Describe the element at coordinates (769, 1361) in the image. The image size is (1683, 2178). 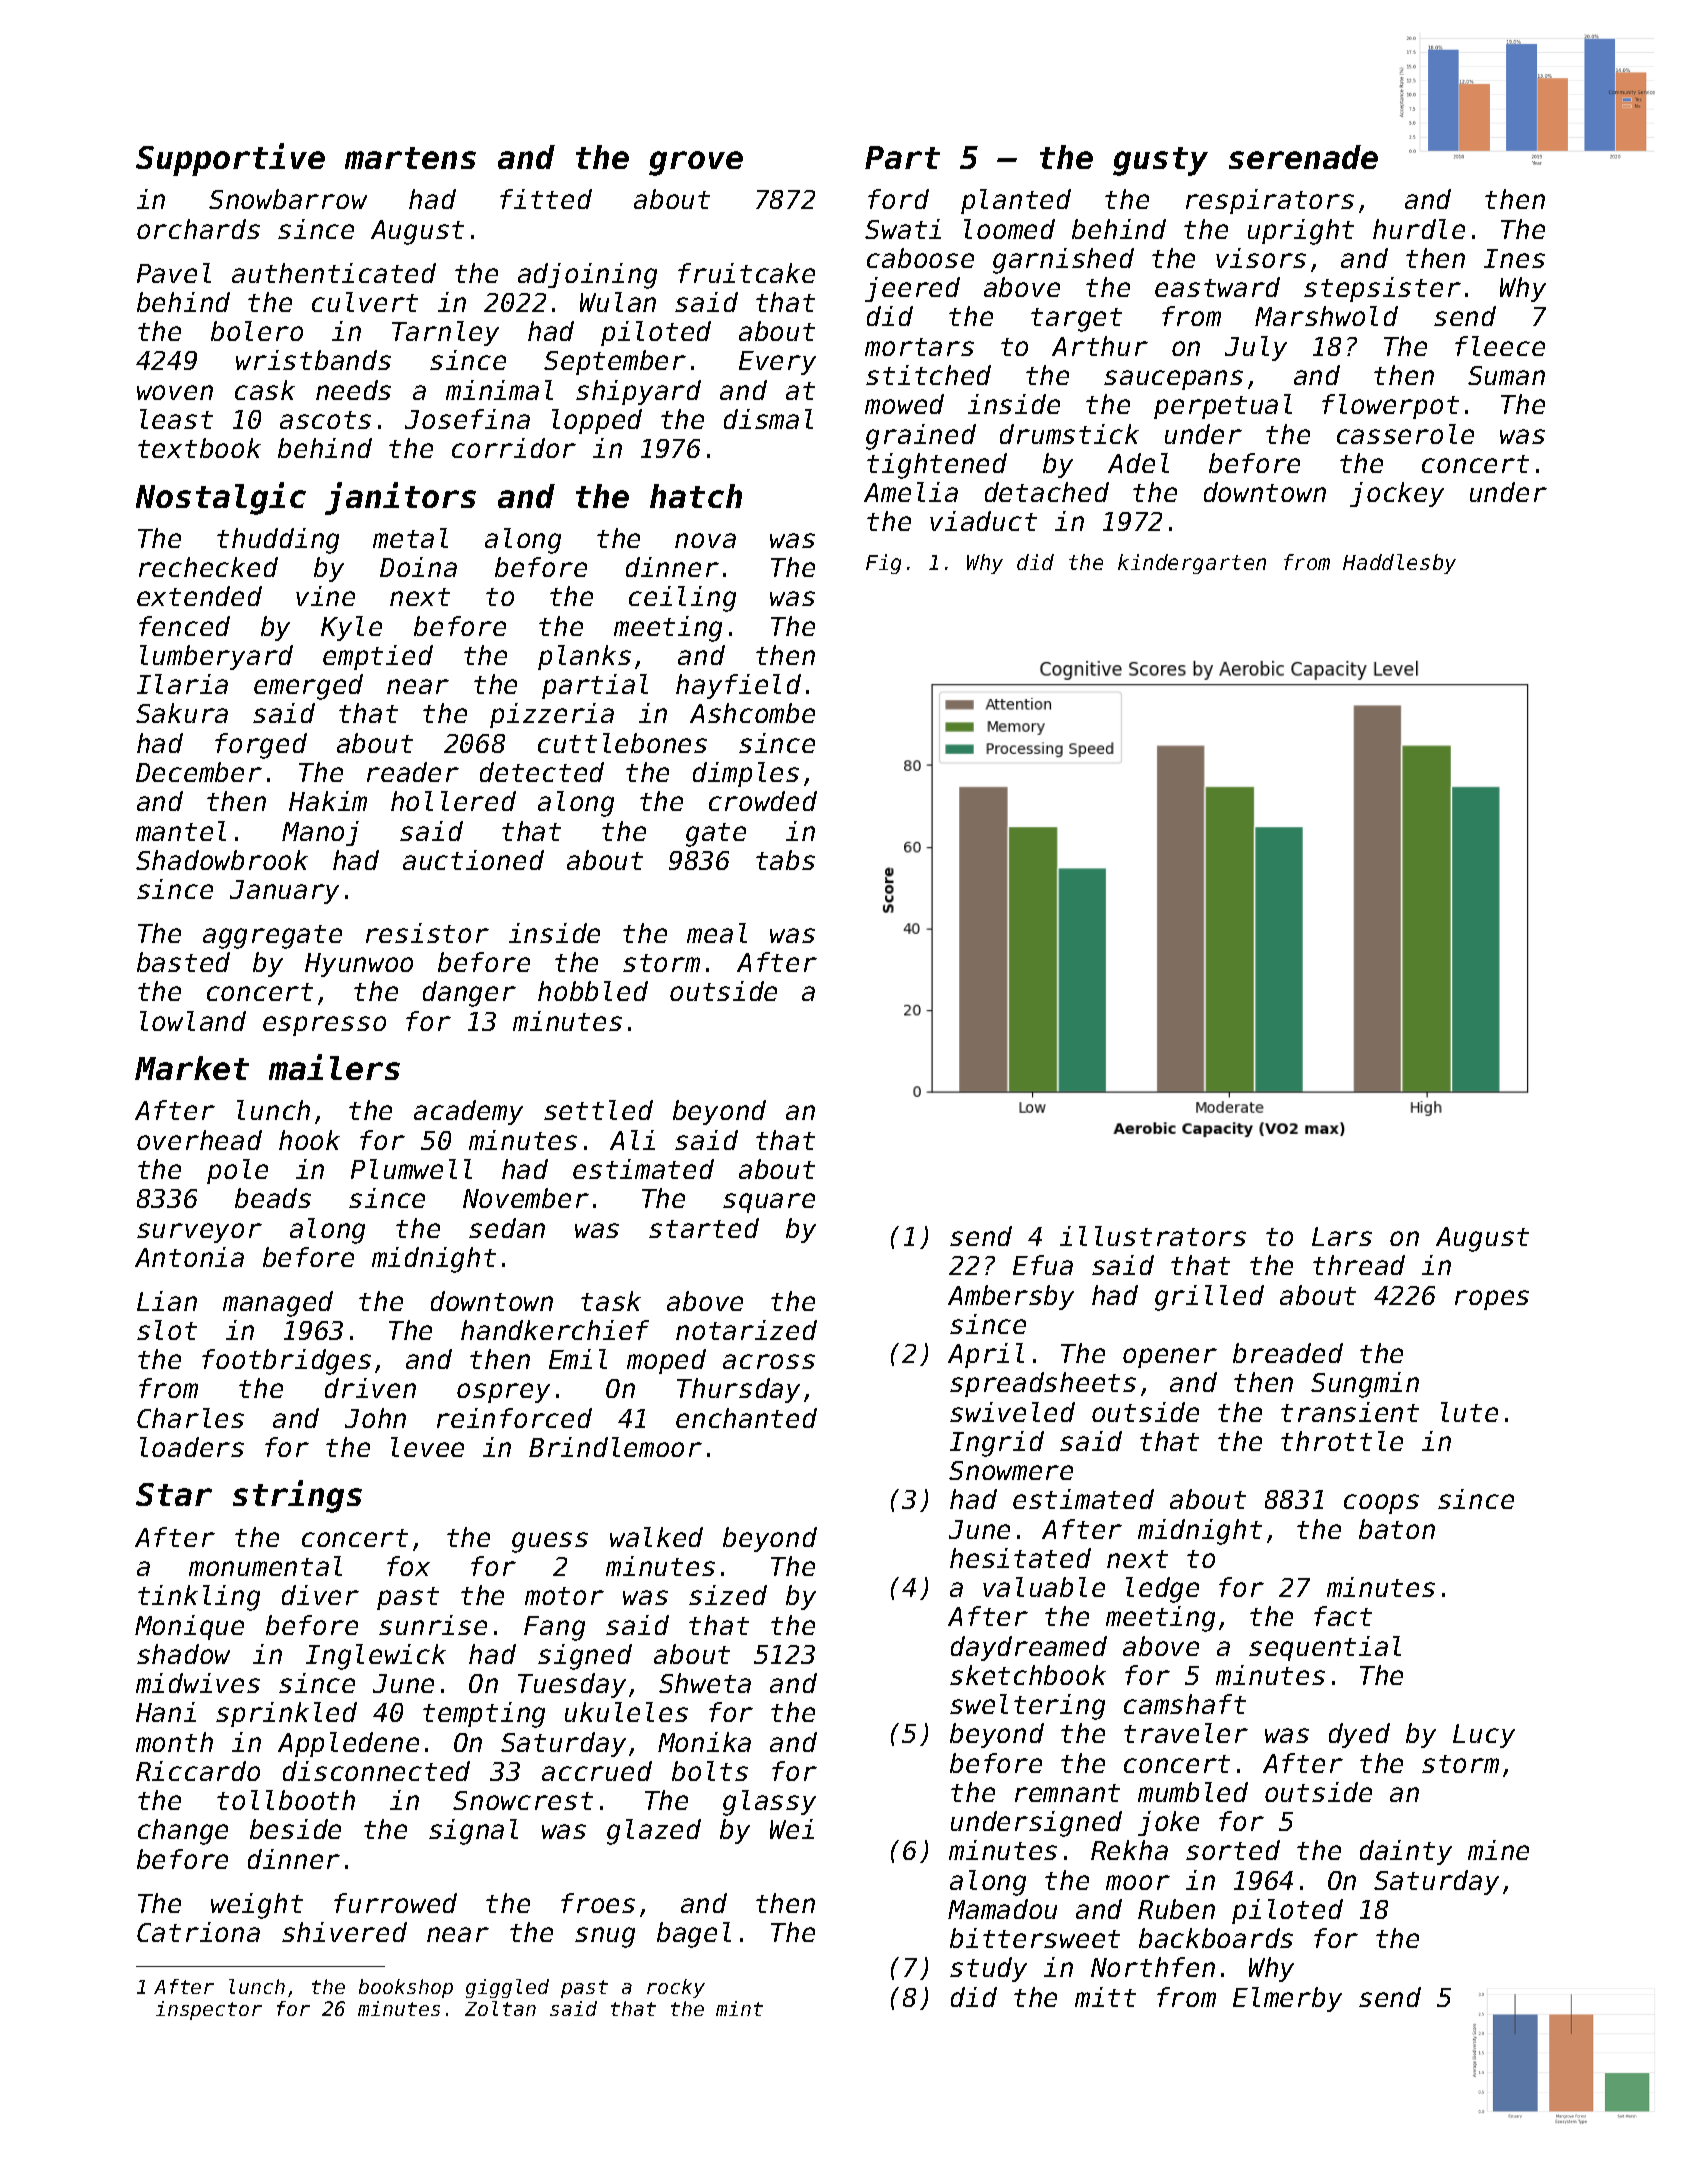
I see `across` at that location.
